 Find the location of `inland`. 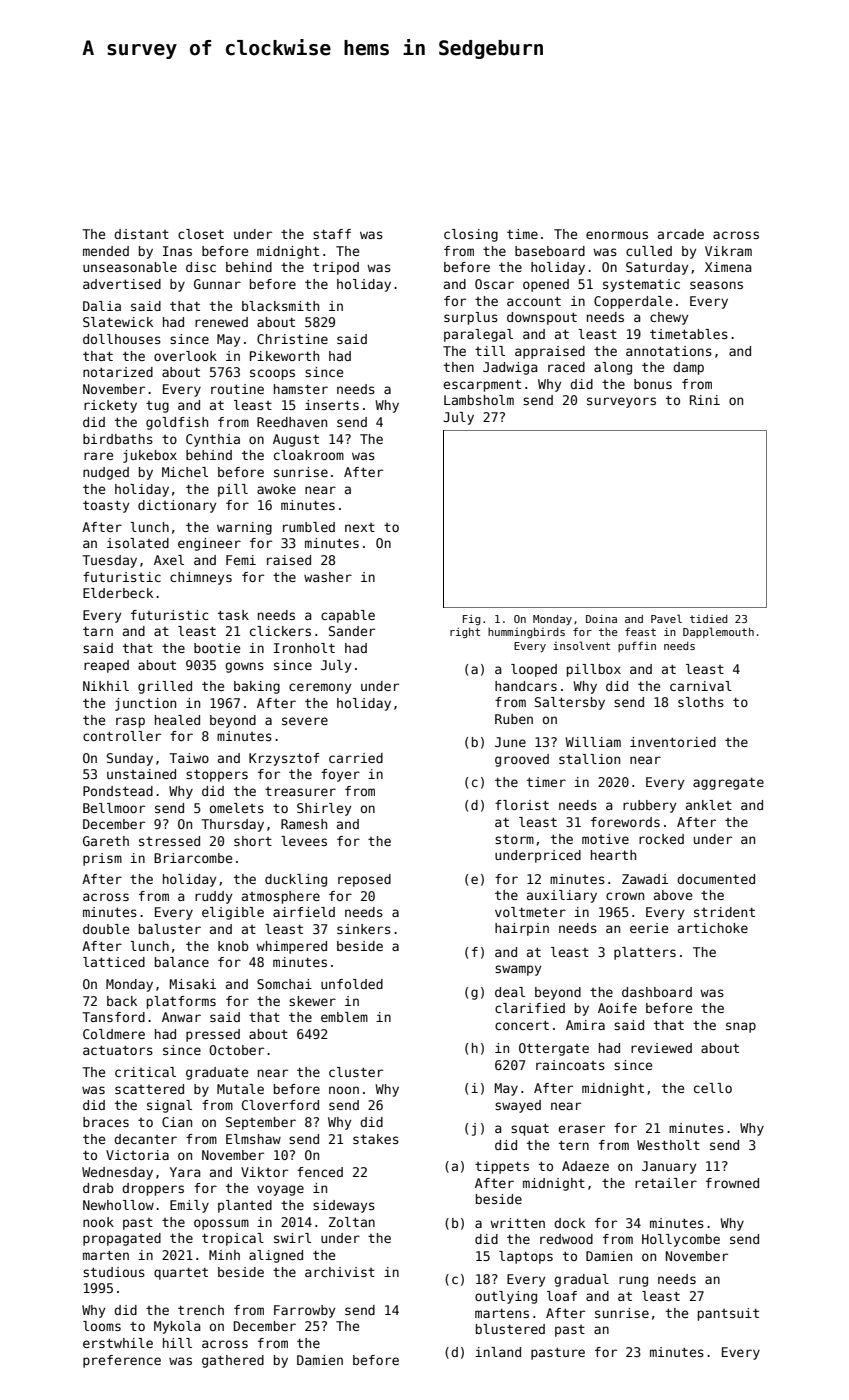

inland is located at coordinates (498, 1352).
